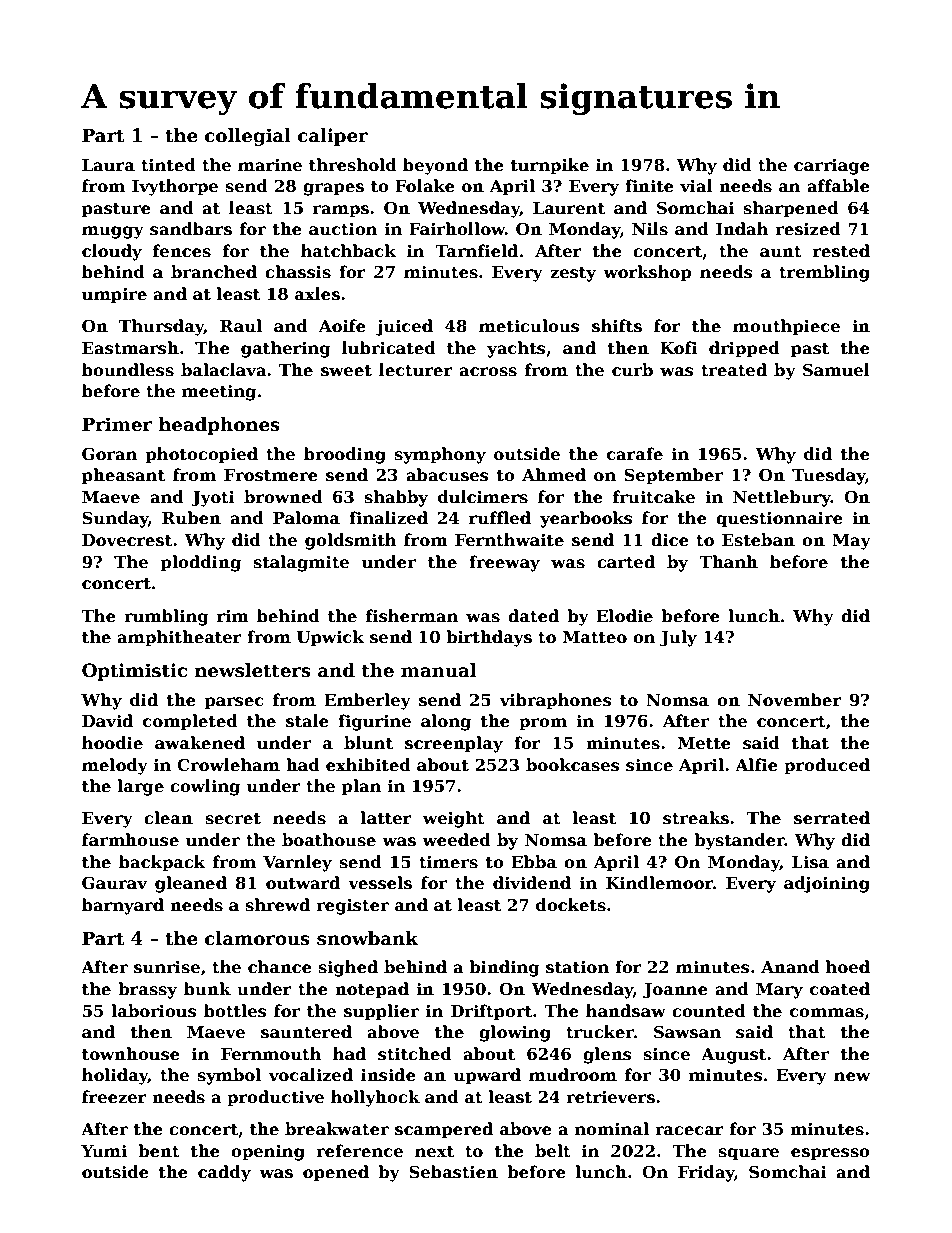 Image resolution: width=952 pixels, height=1233 pixels. I want to click on dated, so click(533, 616).
